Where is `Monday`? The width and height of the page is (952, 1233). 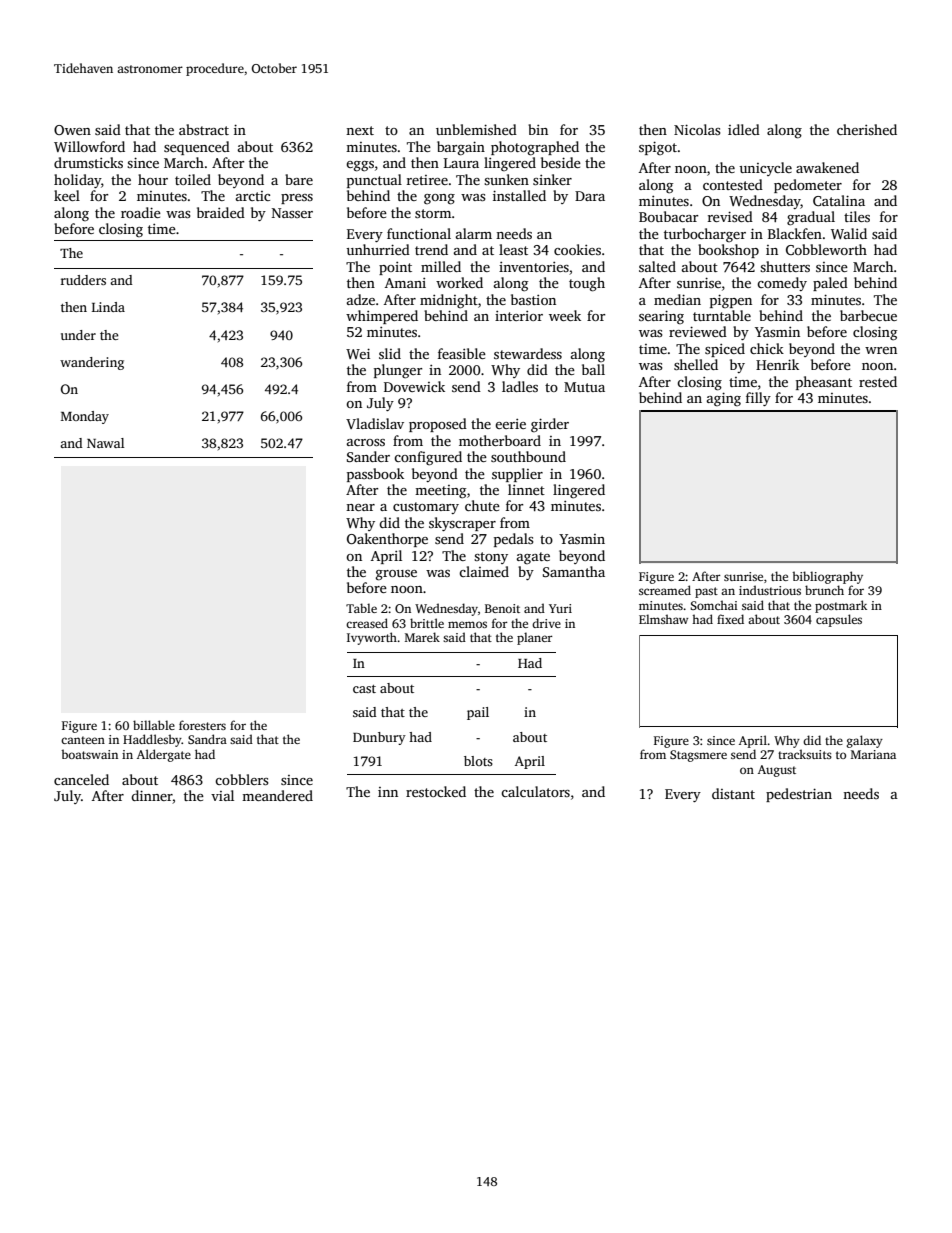
Monday is located at coordinates (85, 417).
